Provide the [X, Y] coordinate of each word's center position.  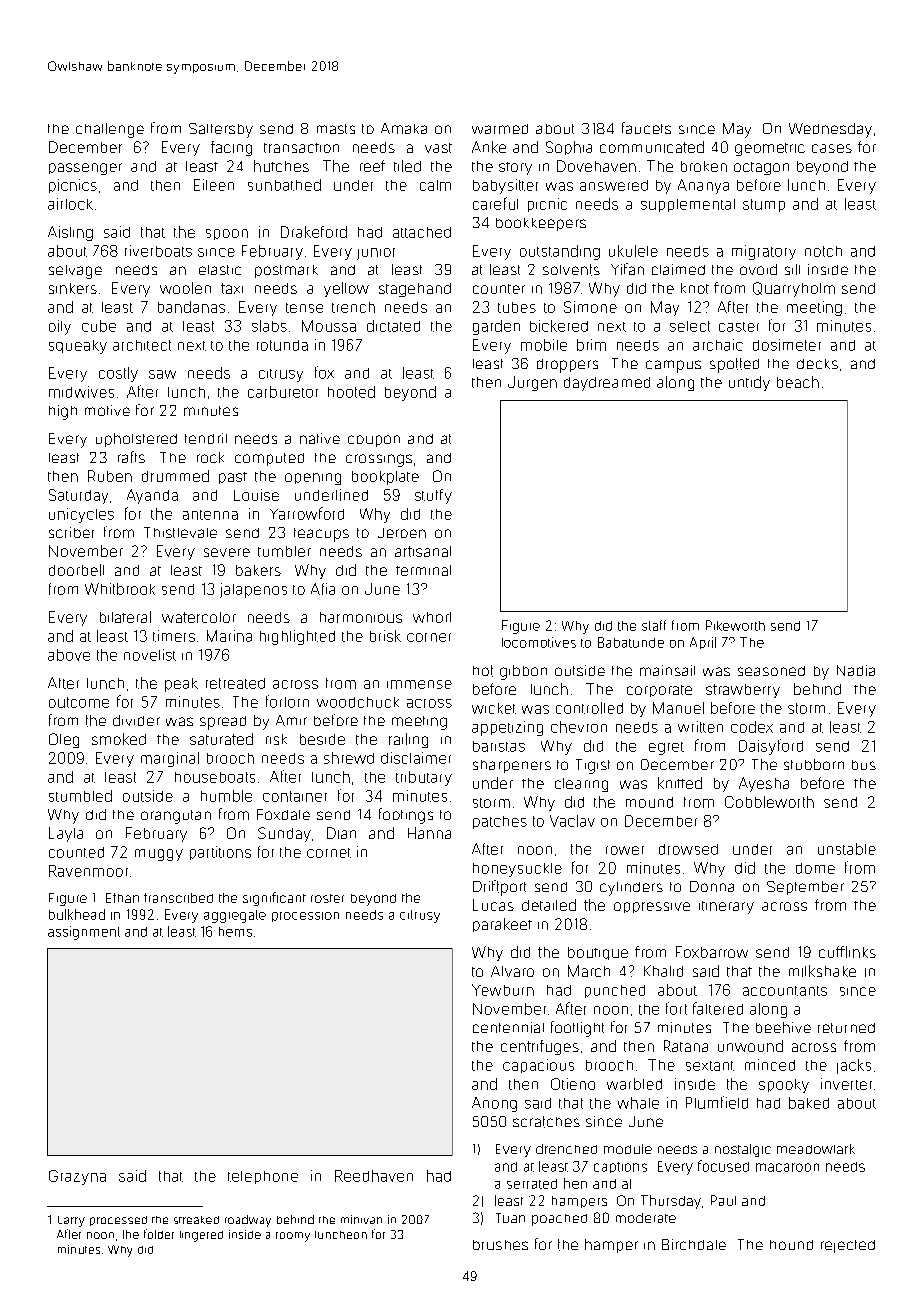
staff [654, 625]
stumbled [80, 796]
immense [419, 684]
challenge [110, 130]
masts [336, 129]
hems [235, 932]
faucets [646, 128]
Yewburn [503, 990]
